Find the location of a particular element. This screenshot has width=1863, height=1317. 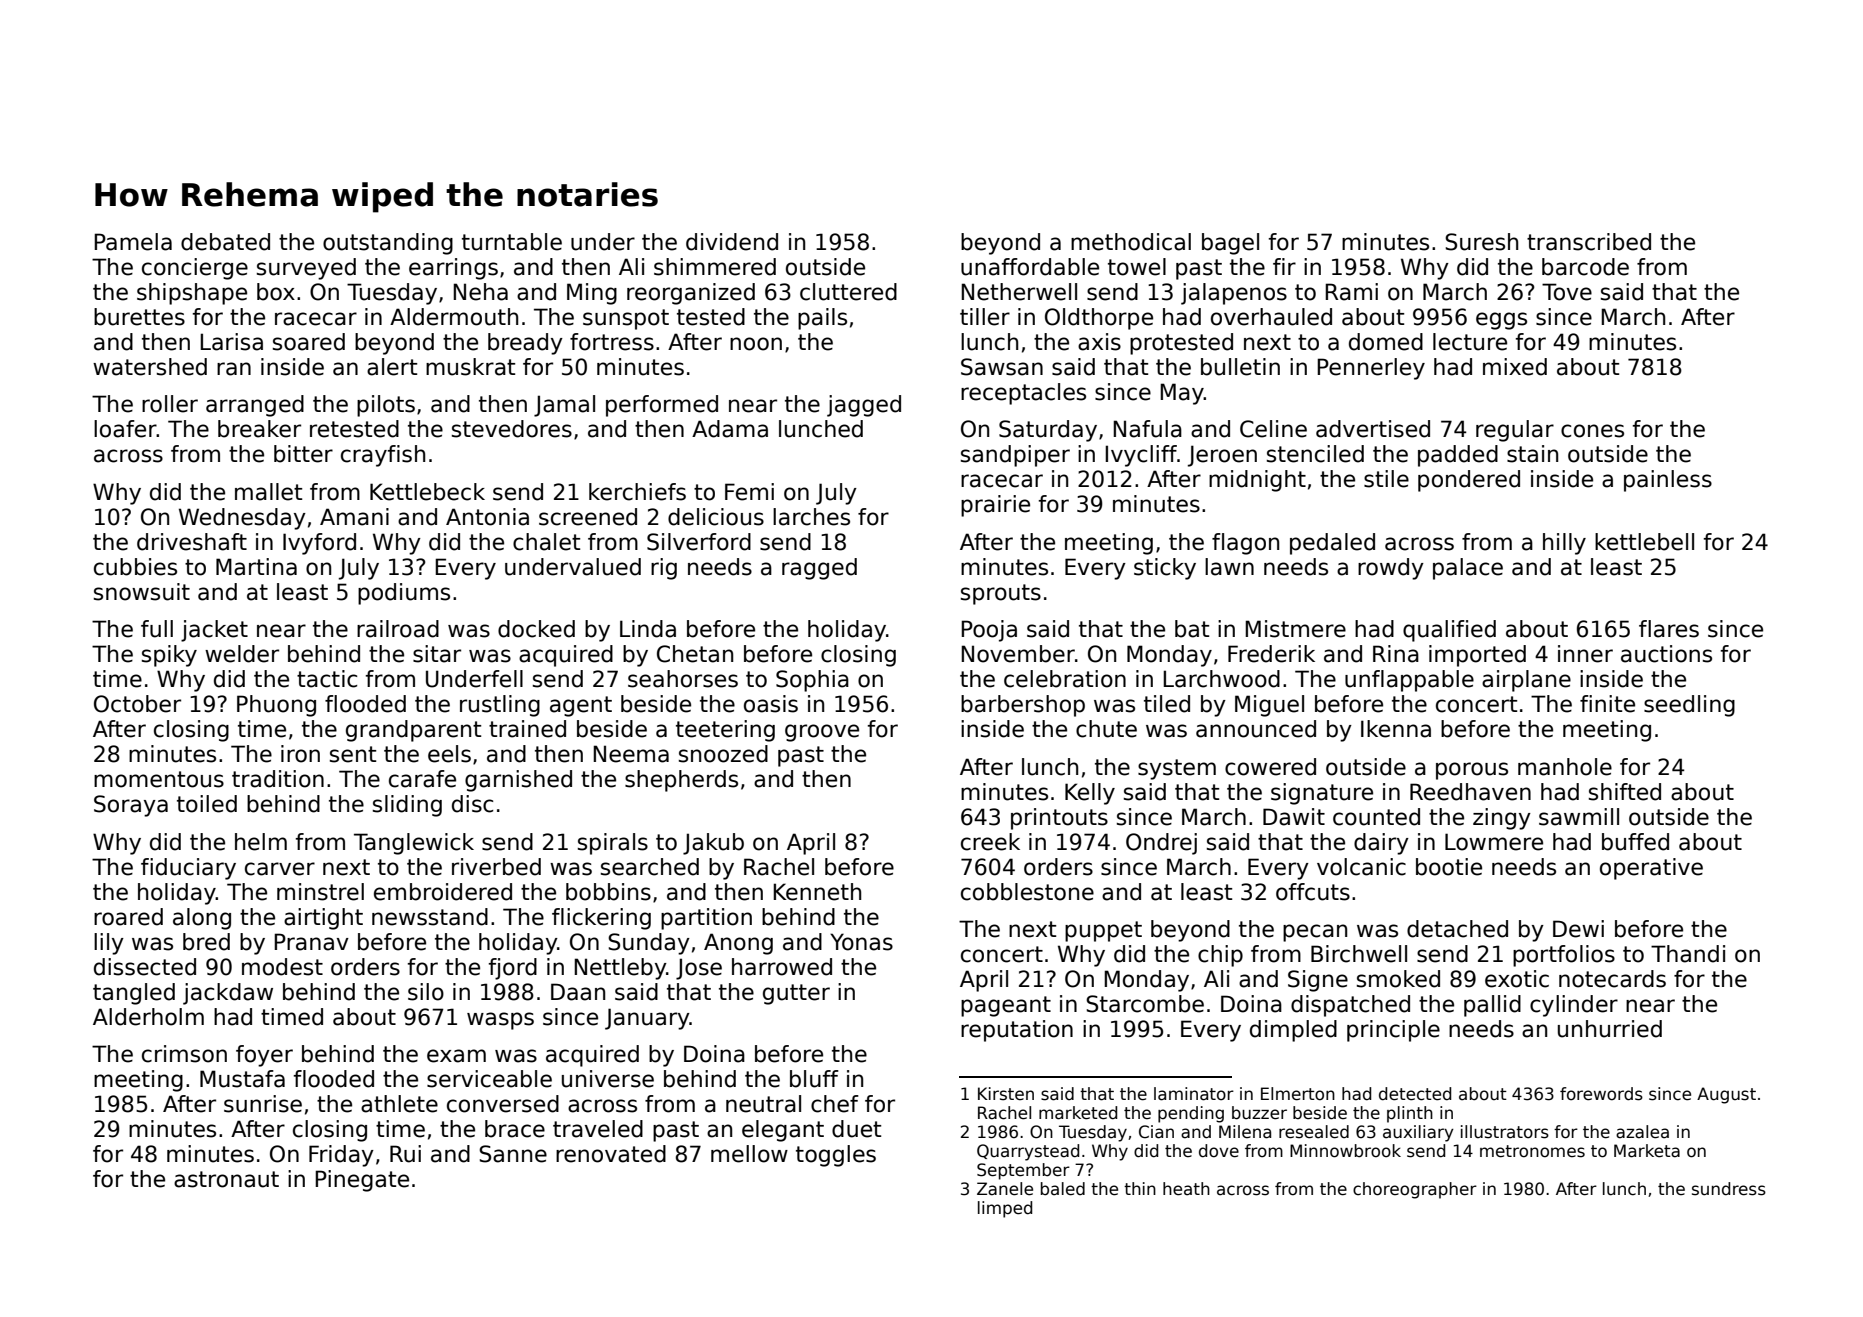

Starcombe is located at coordinates (1145, 1004).
